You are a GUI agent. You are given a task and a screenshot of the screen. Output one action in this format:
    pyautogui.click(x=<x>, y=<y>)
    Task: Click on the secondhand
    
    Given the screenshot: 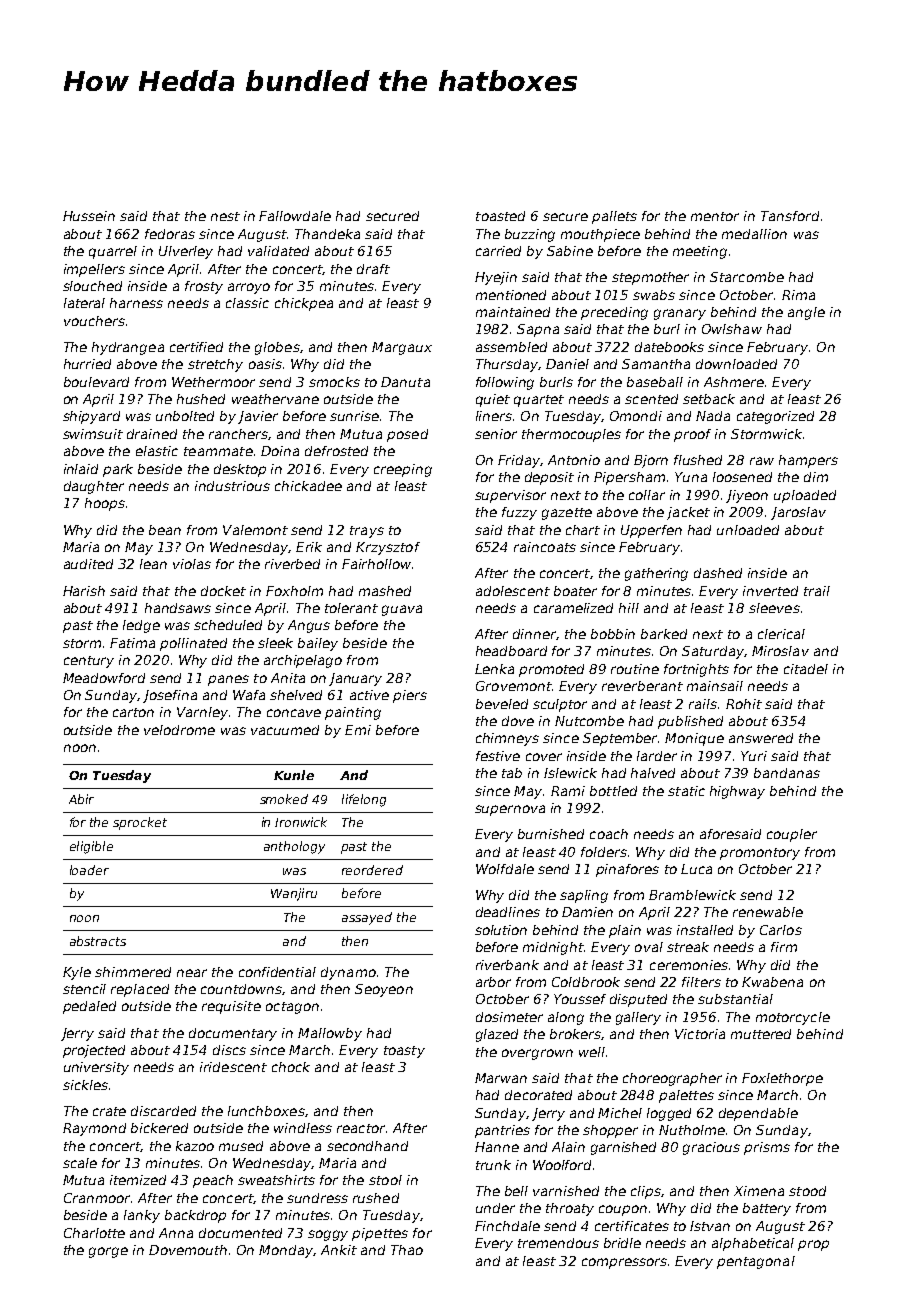 What is the action you would take?
    pyautogui.click(x=367, y=1146)
